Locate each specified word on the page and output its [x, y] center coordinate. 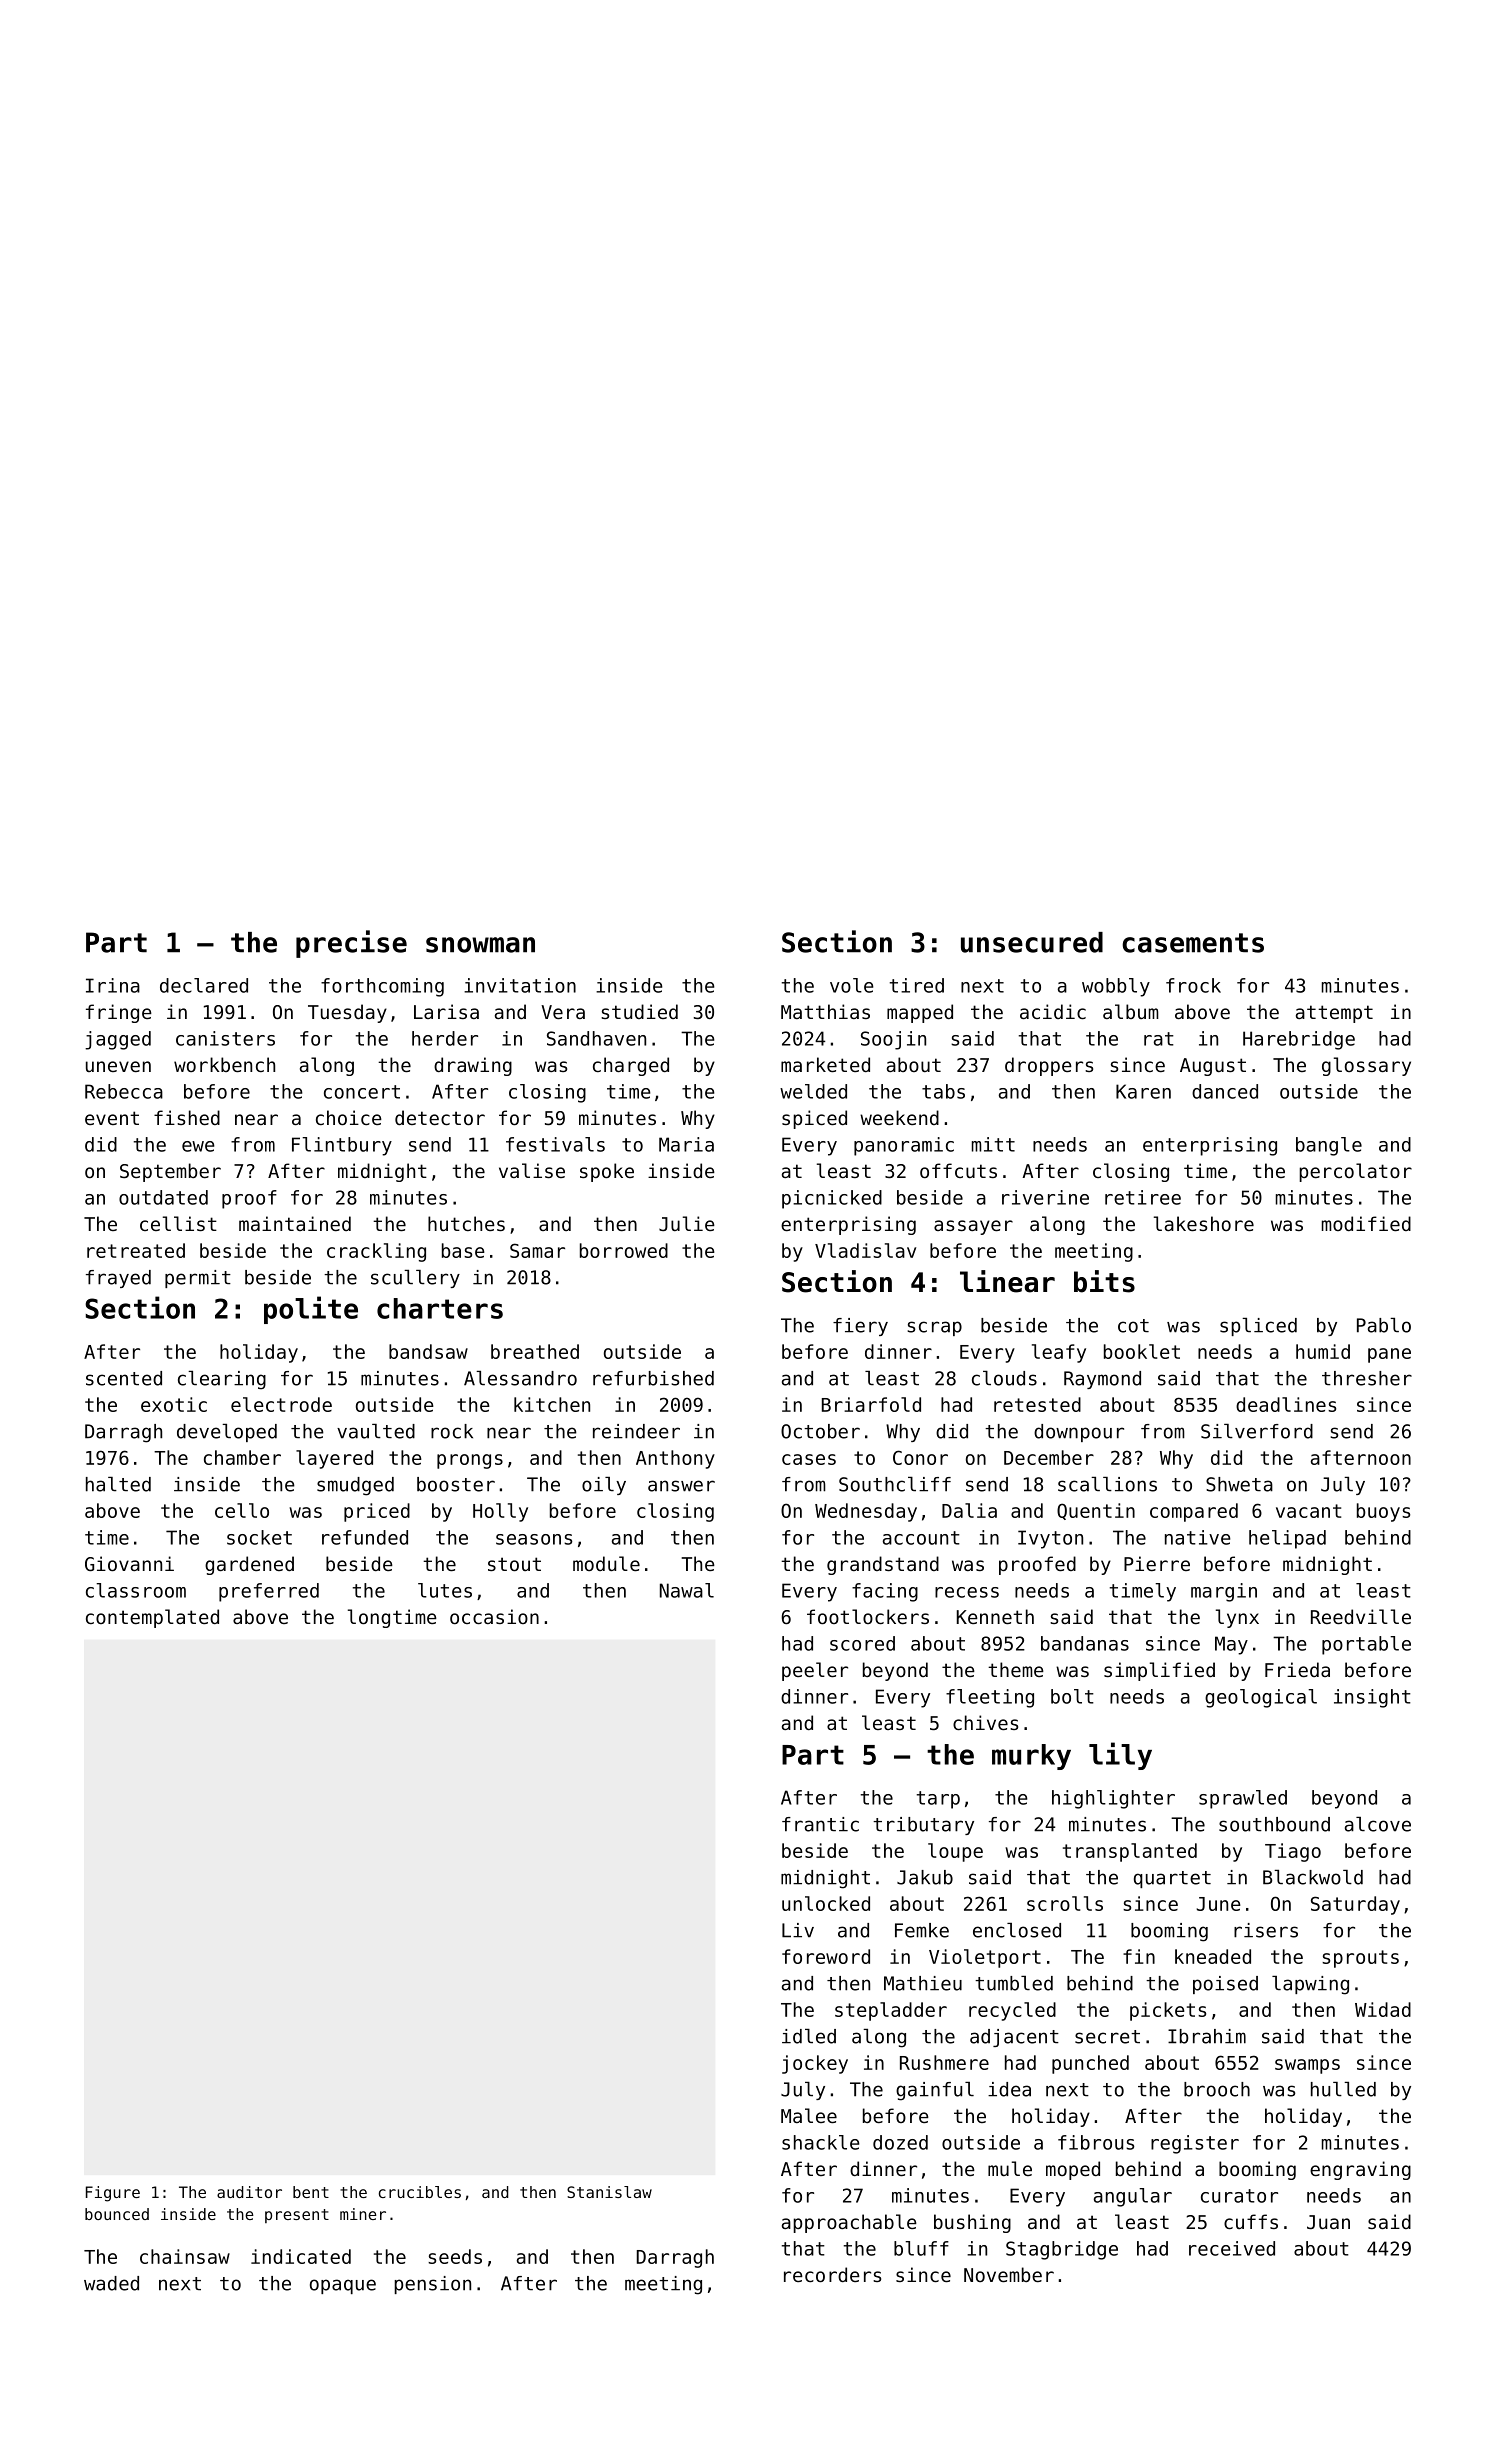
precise [351, 944]
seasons [534, 1539]
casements [1193, 943]
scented [124, 1378]
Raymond [1102, 1380]
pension [432, 2285]
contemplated [152, 1618]
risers [1266, 1930]
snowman [480, 945]
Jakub [925, 1877]
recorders [832, 2274]
